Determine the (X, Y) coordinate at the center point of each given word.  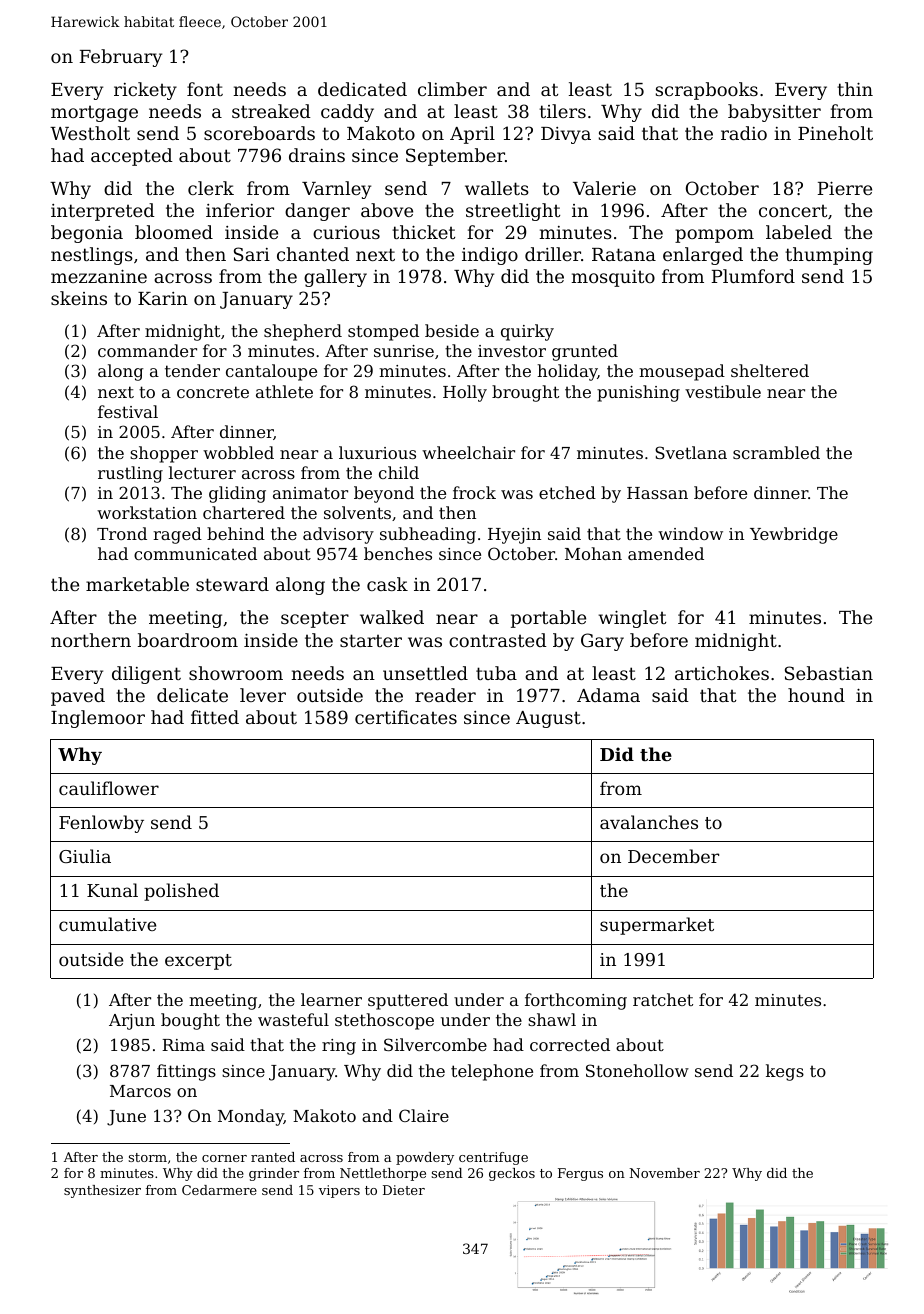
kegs (785, 1072)
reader (445, 695)
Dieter (404, 1190)
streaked (271, 111)
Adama (608, 695)
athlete (284, 391)
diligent (146, 675)
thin (855, 89)
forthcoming (576, 1001)
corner (224, 1158)
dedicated (362, 89)
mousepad (682, 372)
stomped (383, 332)
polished (181, 892)
